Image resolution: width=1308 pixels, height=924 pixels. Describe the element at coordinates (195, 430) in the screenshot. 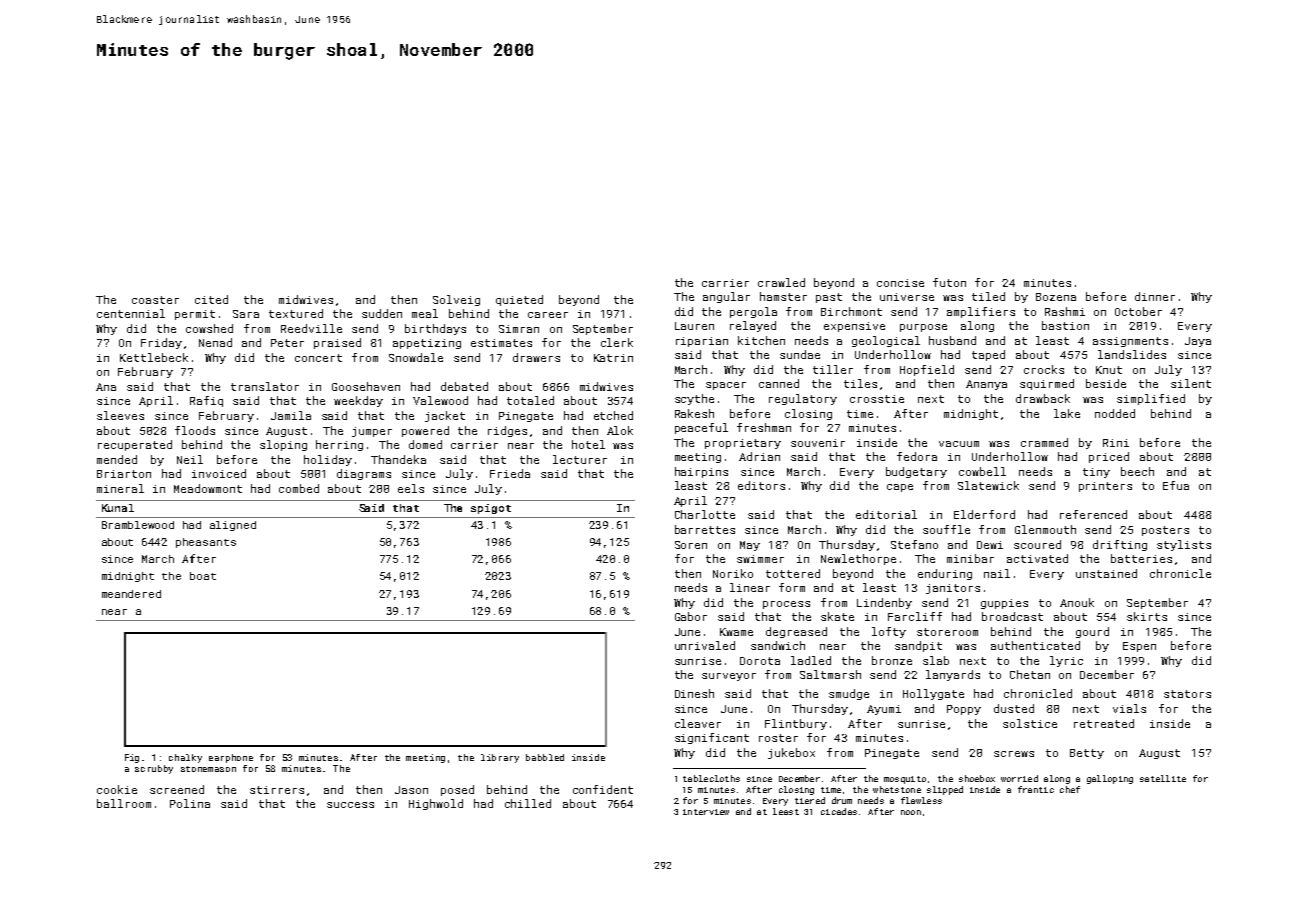

I see `floods` at that location.
